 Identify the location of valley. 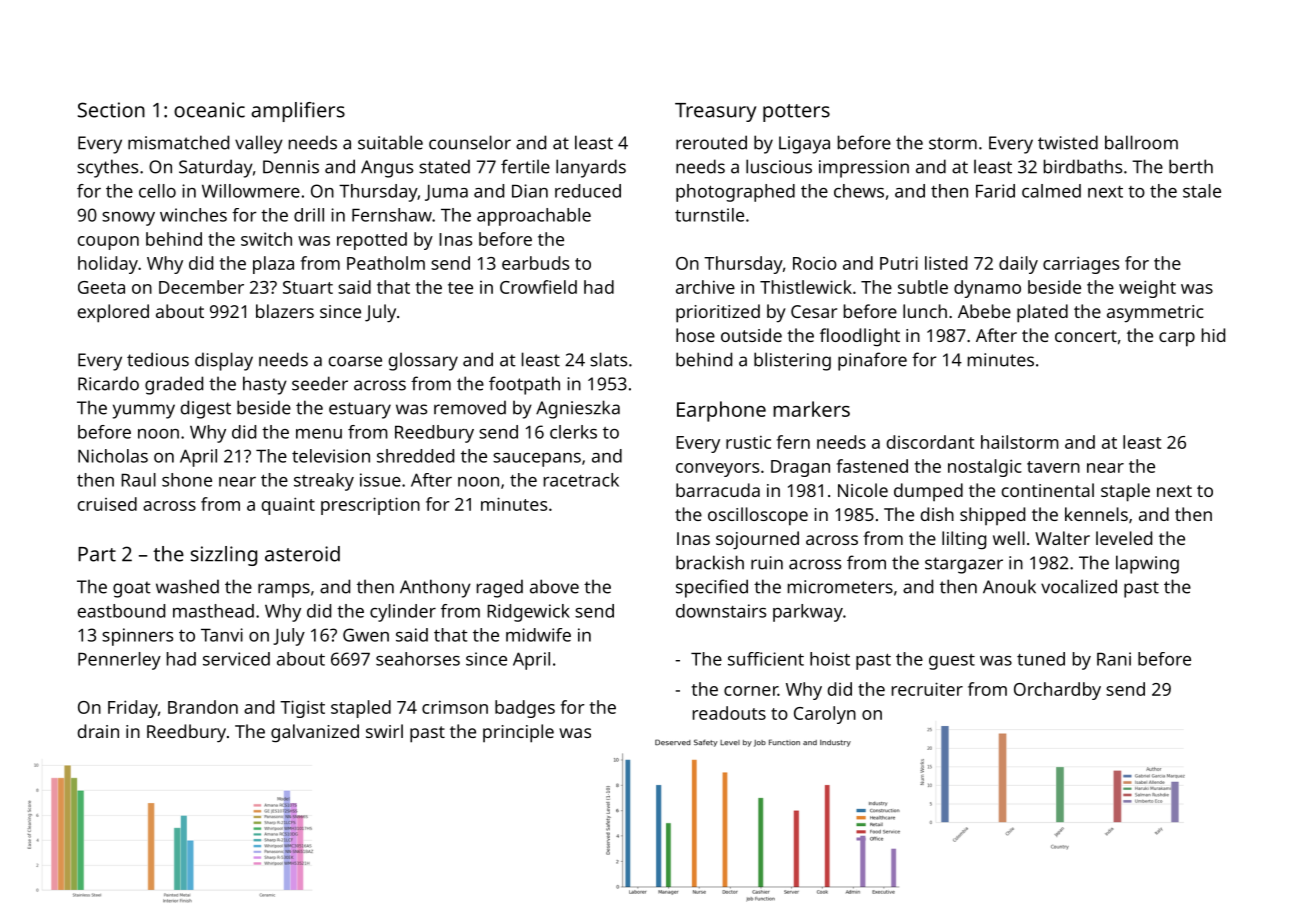
(259, 144).
